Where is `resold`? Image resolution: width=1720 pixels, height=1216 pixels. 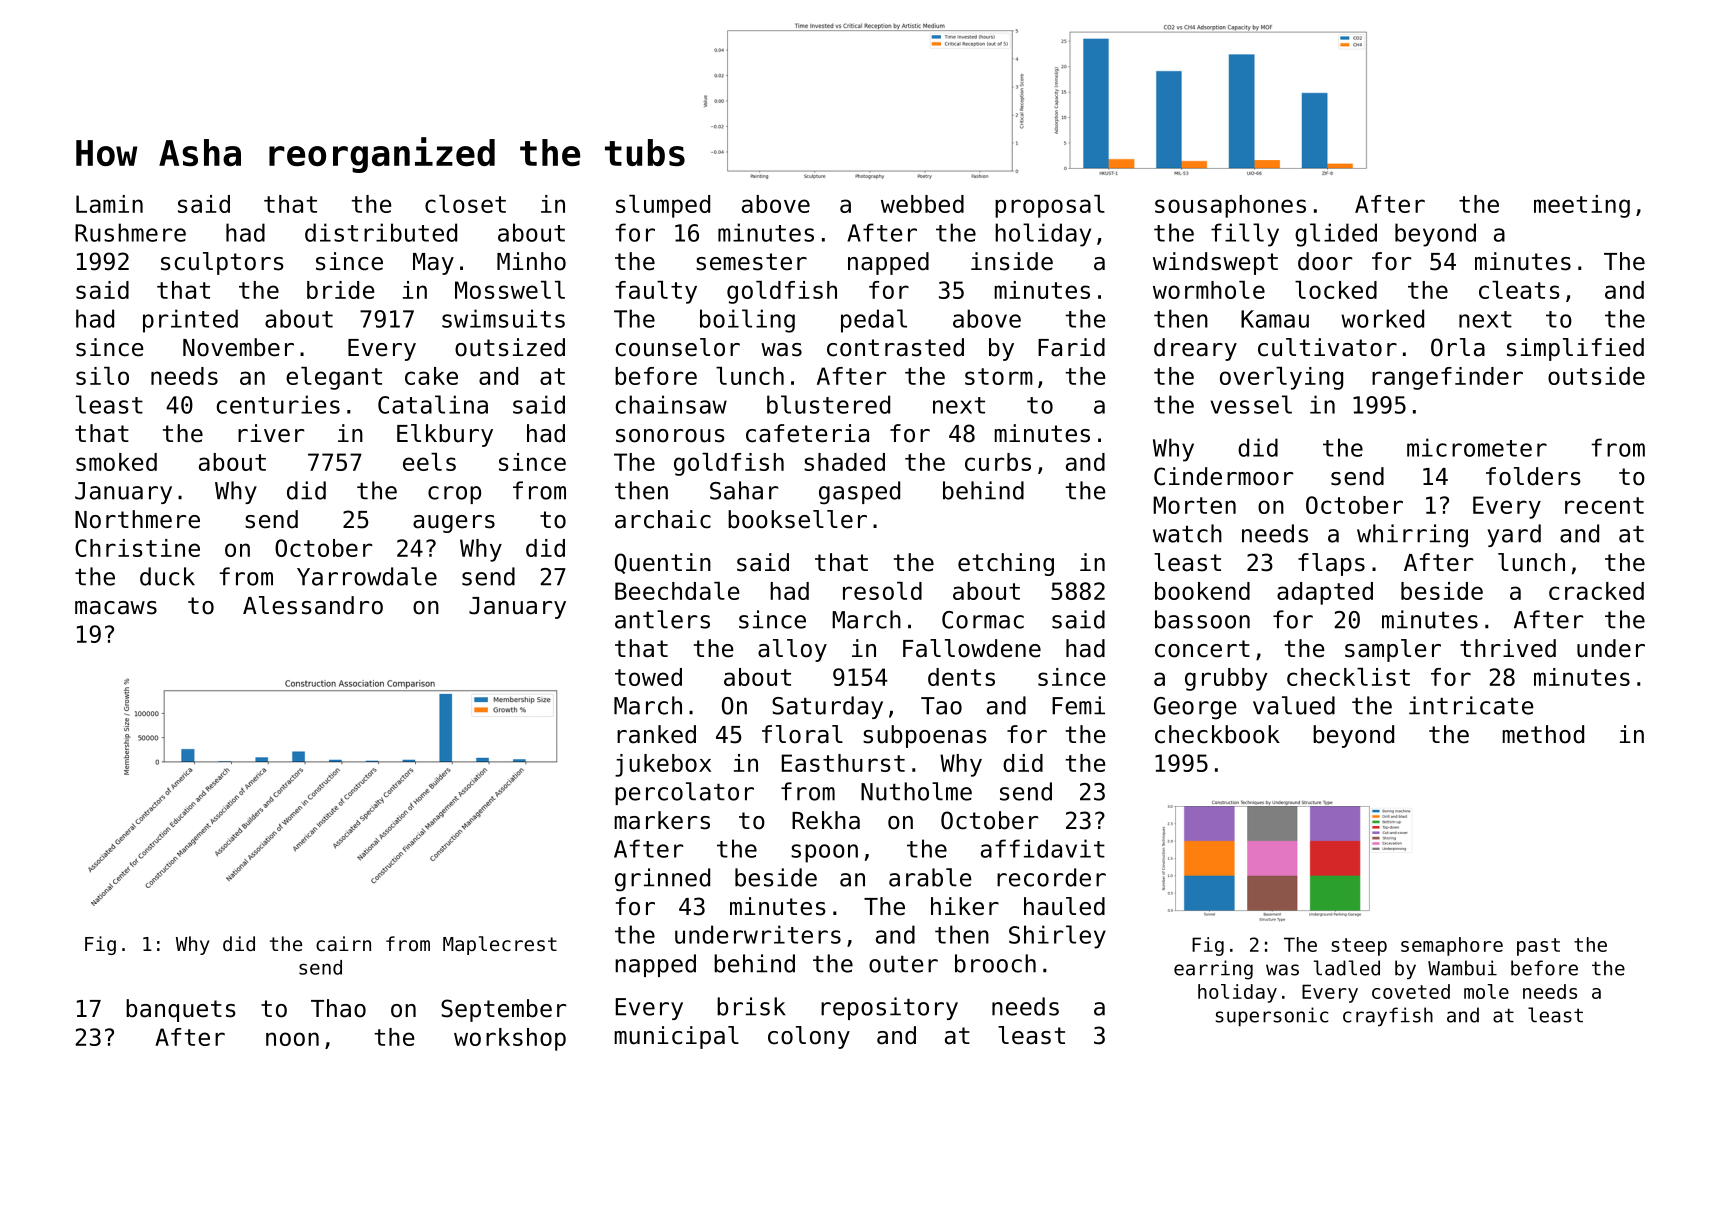 resold is located at coordinates (882, 591).
